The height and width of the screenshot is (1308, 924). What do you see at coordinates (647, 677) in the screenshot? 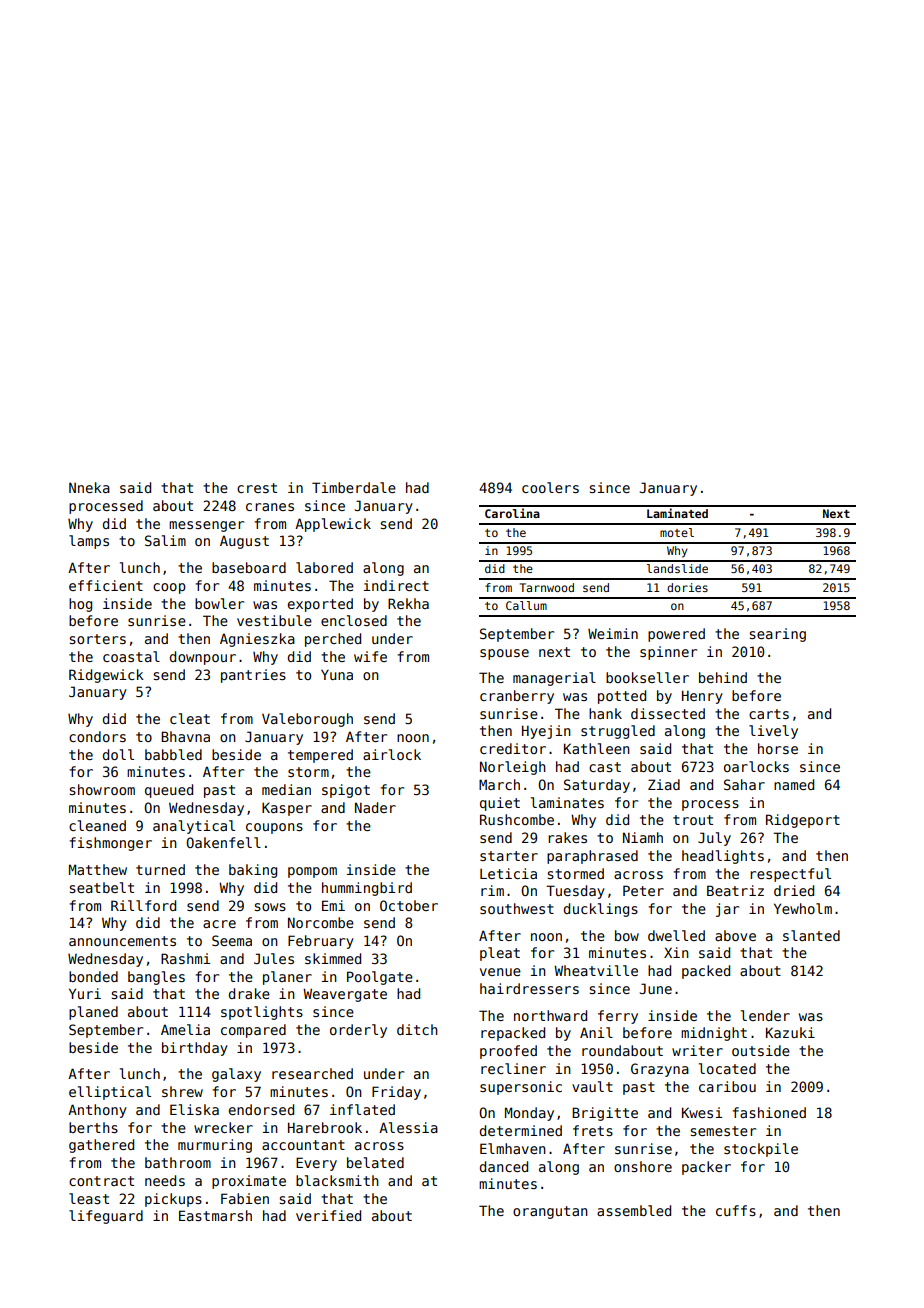
I see `bookseller` at bounding box center [647, 677].
